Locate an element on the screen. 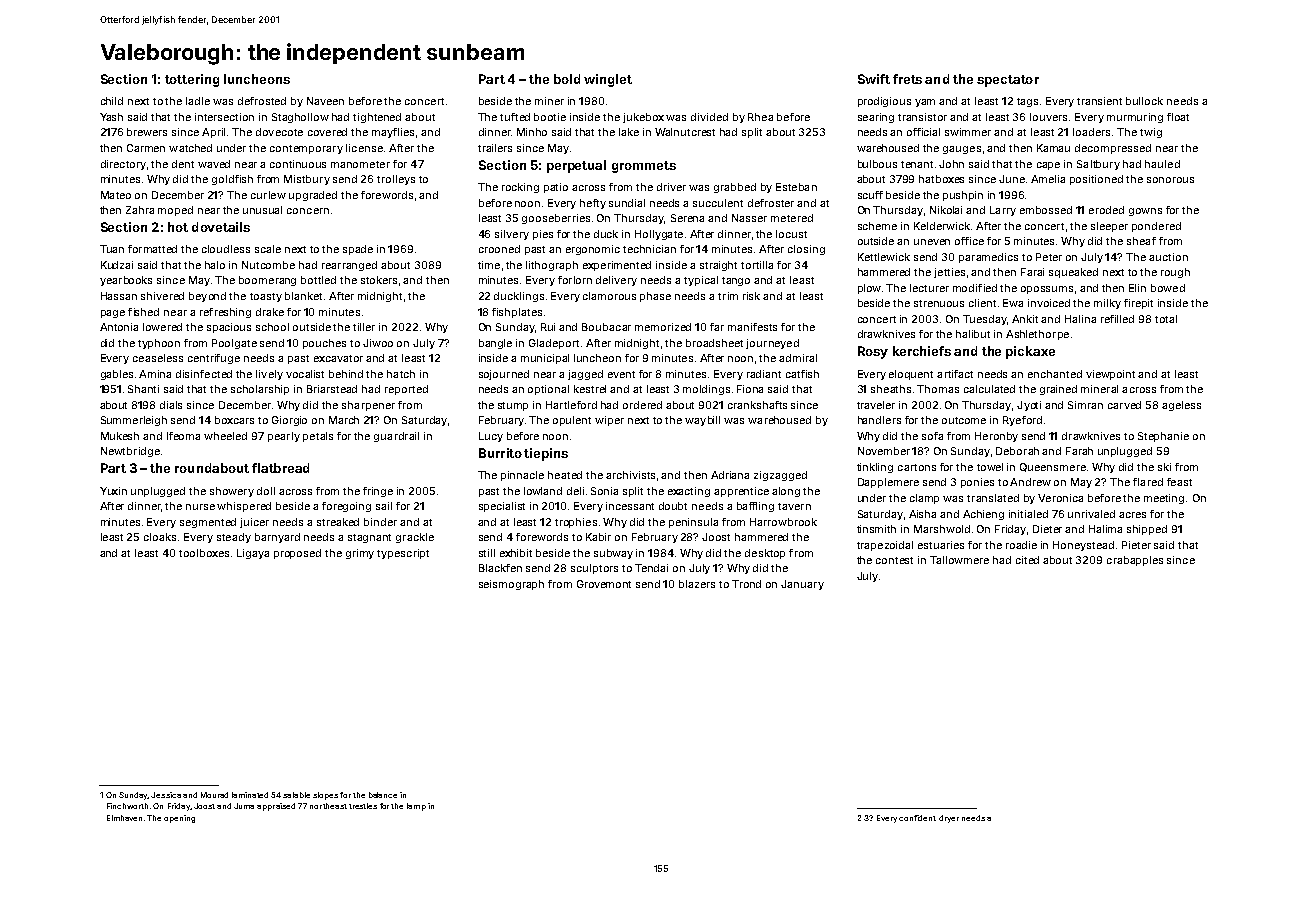 Image resolution: width=1308 pixels, height=924 pixels. Adriana is located at coordinates (730, 475).
